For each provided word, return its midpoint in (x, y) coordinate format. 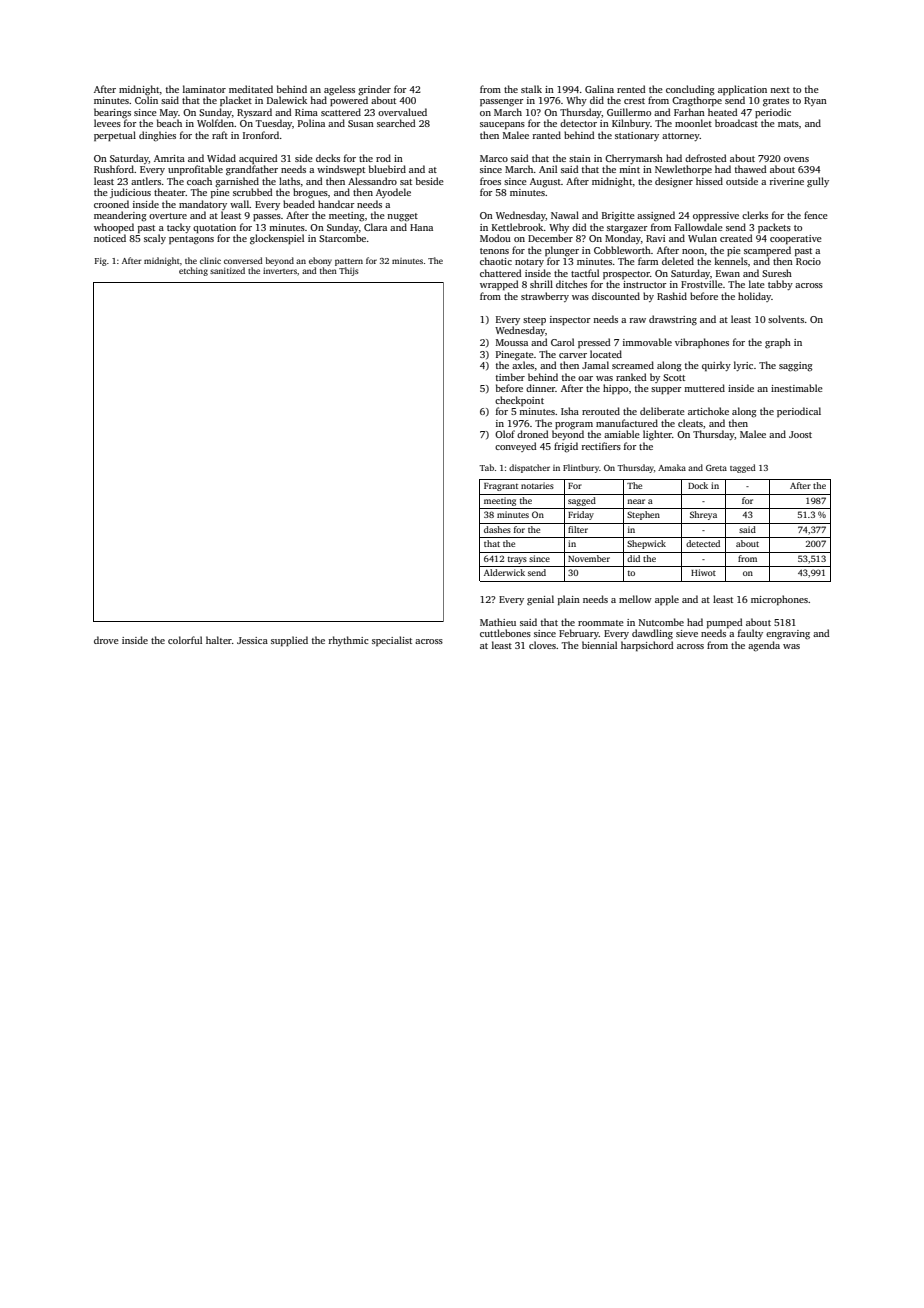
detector (578, 123)
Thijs (349, 271)
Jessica (252, 640)
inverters (280, 271)
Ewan (728, 273)
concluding (690, 90)
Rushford (114, 169)
